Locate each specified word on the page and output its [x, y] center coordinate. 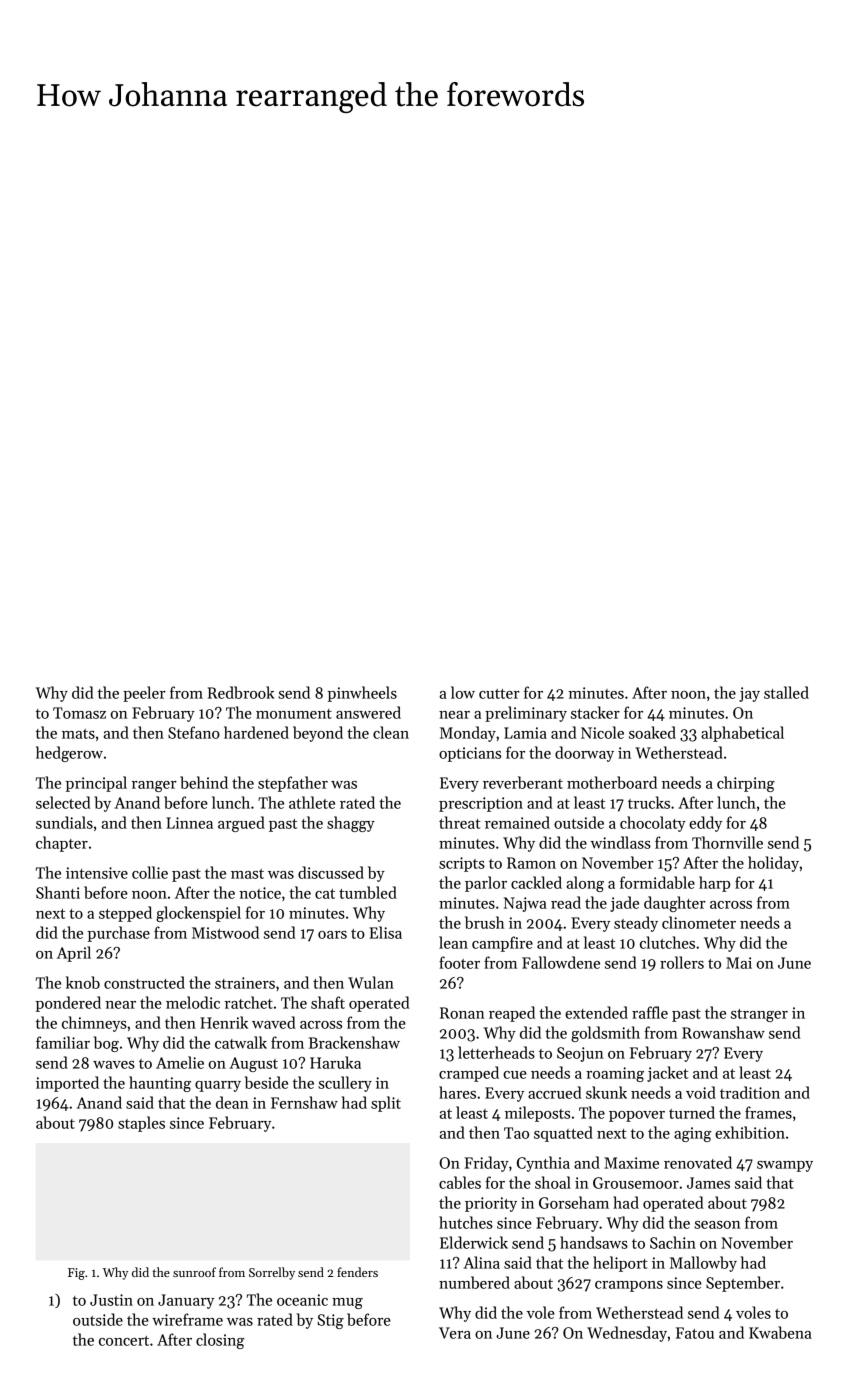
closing [220, 1341]
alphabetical [742, 734]
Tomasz [79, 713]
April [74, 954]
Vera [455, 1333]
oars [332, 935]
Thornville [727, 842]
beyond [318, 734]
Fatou [695, 1333]
